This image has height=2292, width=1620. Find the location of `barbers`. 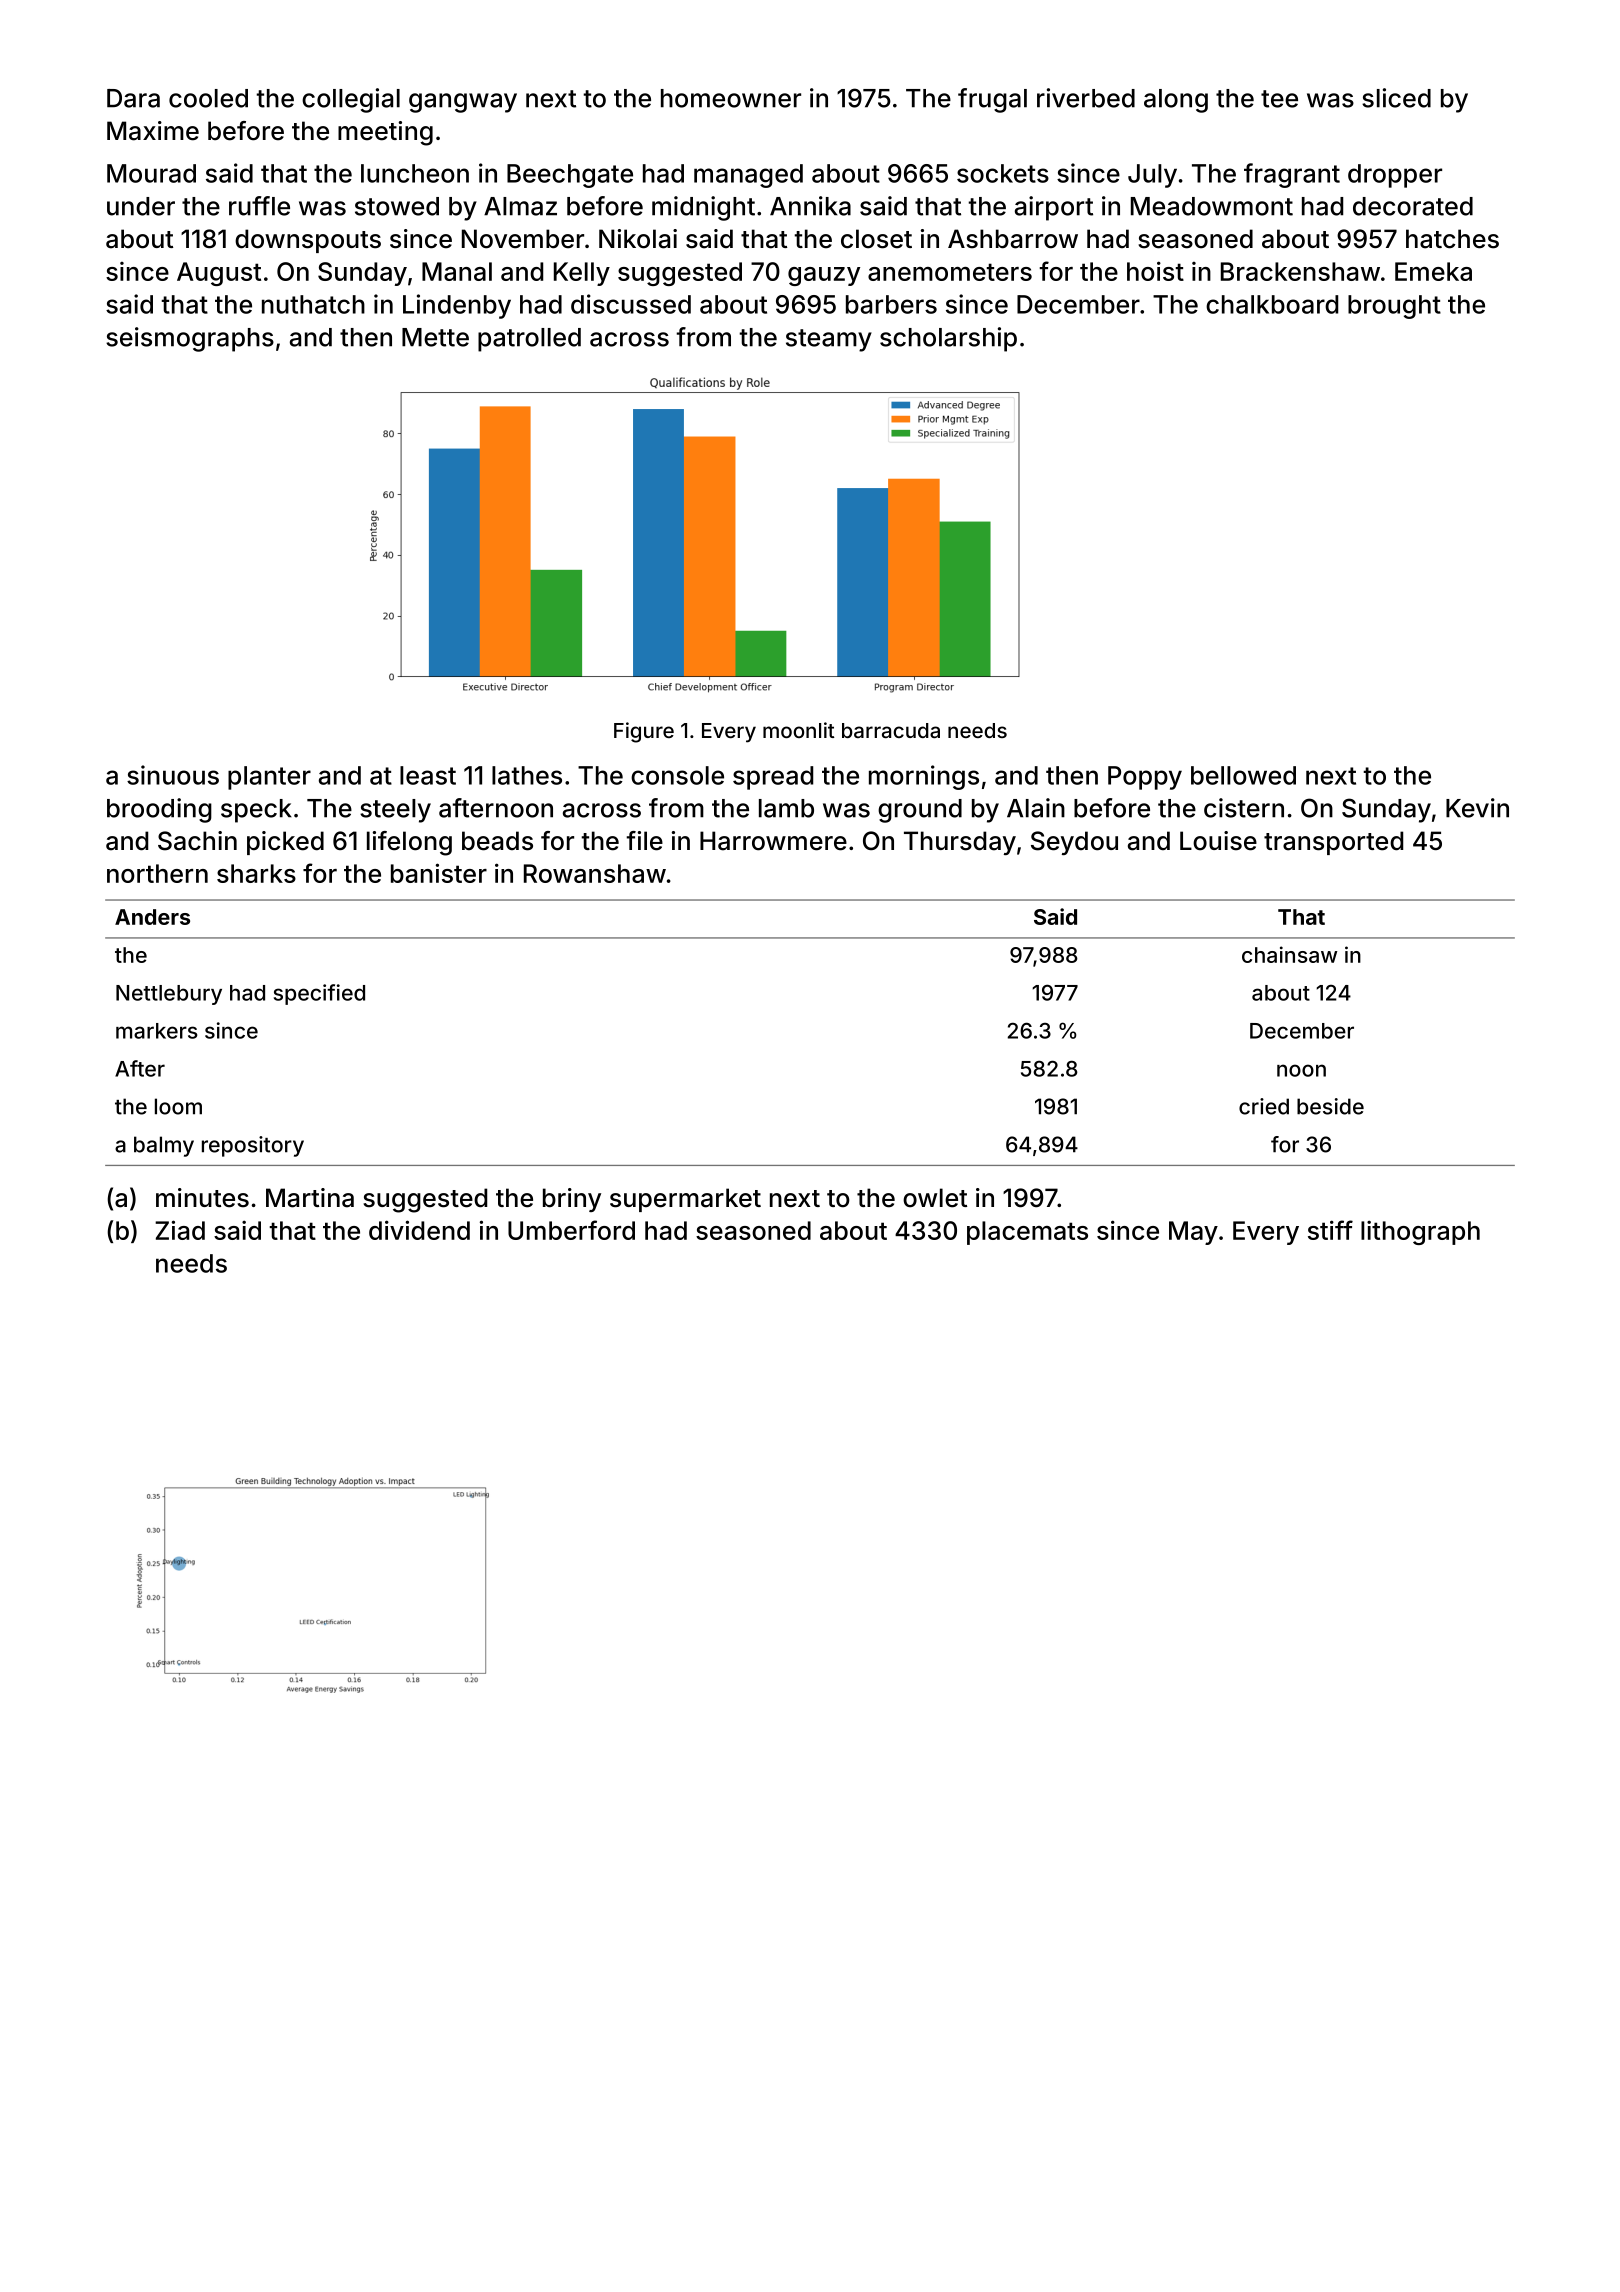

barbers is located at coordinates (891, 304).
